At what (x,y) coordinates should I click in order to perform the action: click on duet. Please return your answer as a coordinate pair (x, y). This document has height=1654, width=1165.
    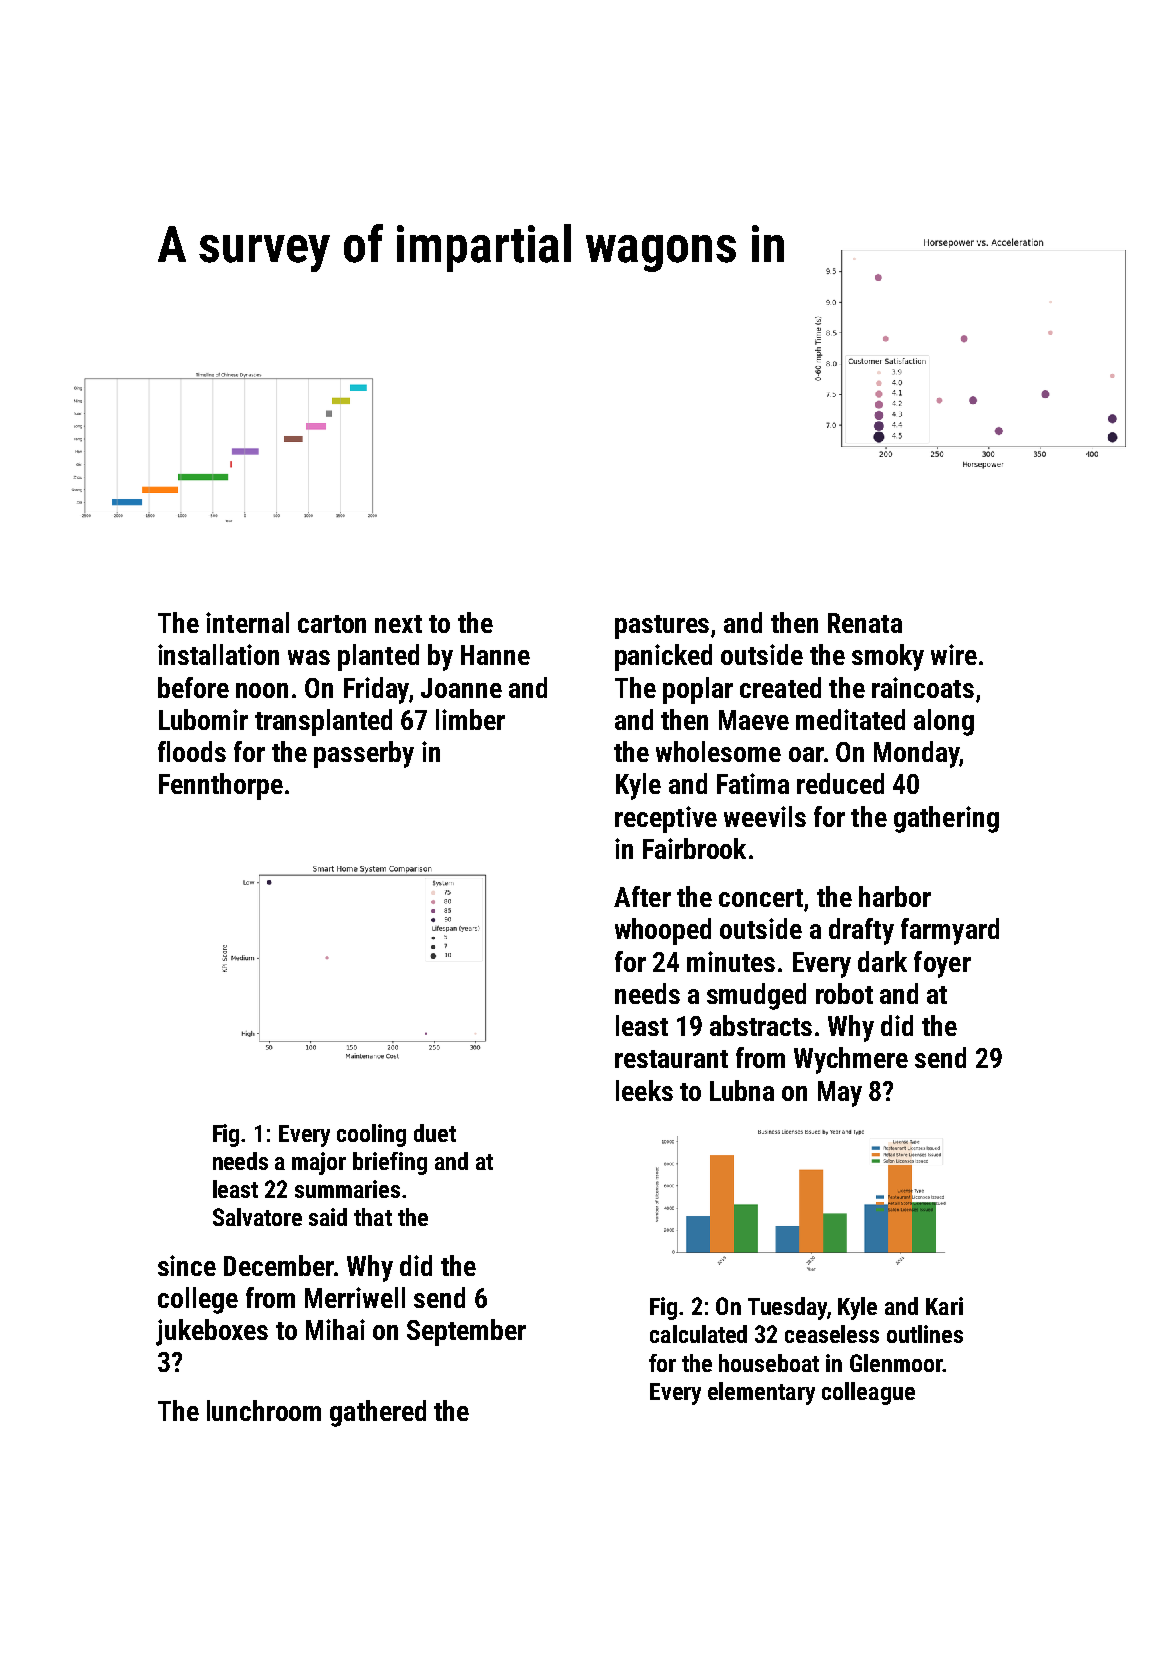
    Looking at the image, I should click on (435, 1133).
